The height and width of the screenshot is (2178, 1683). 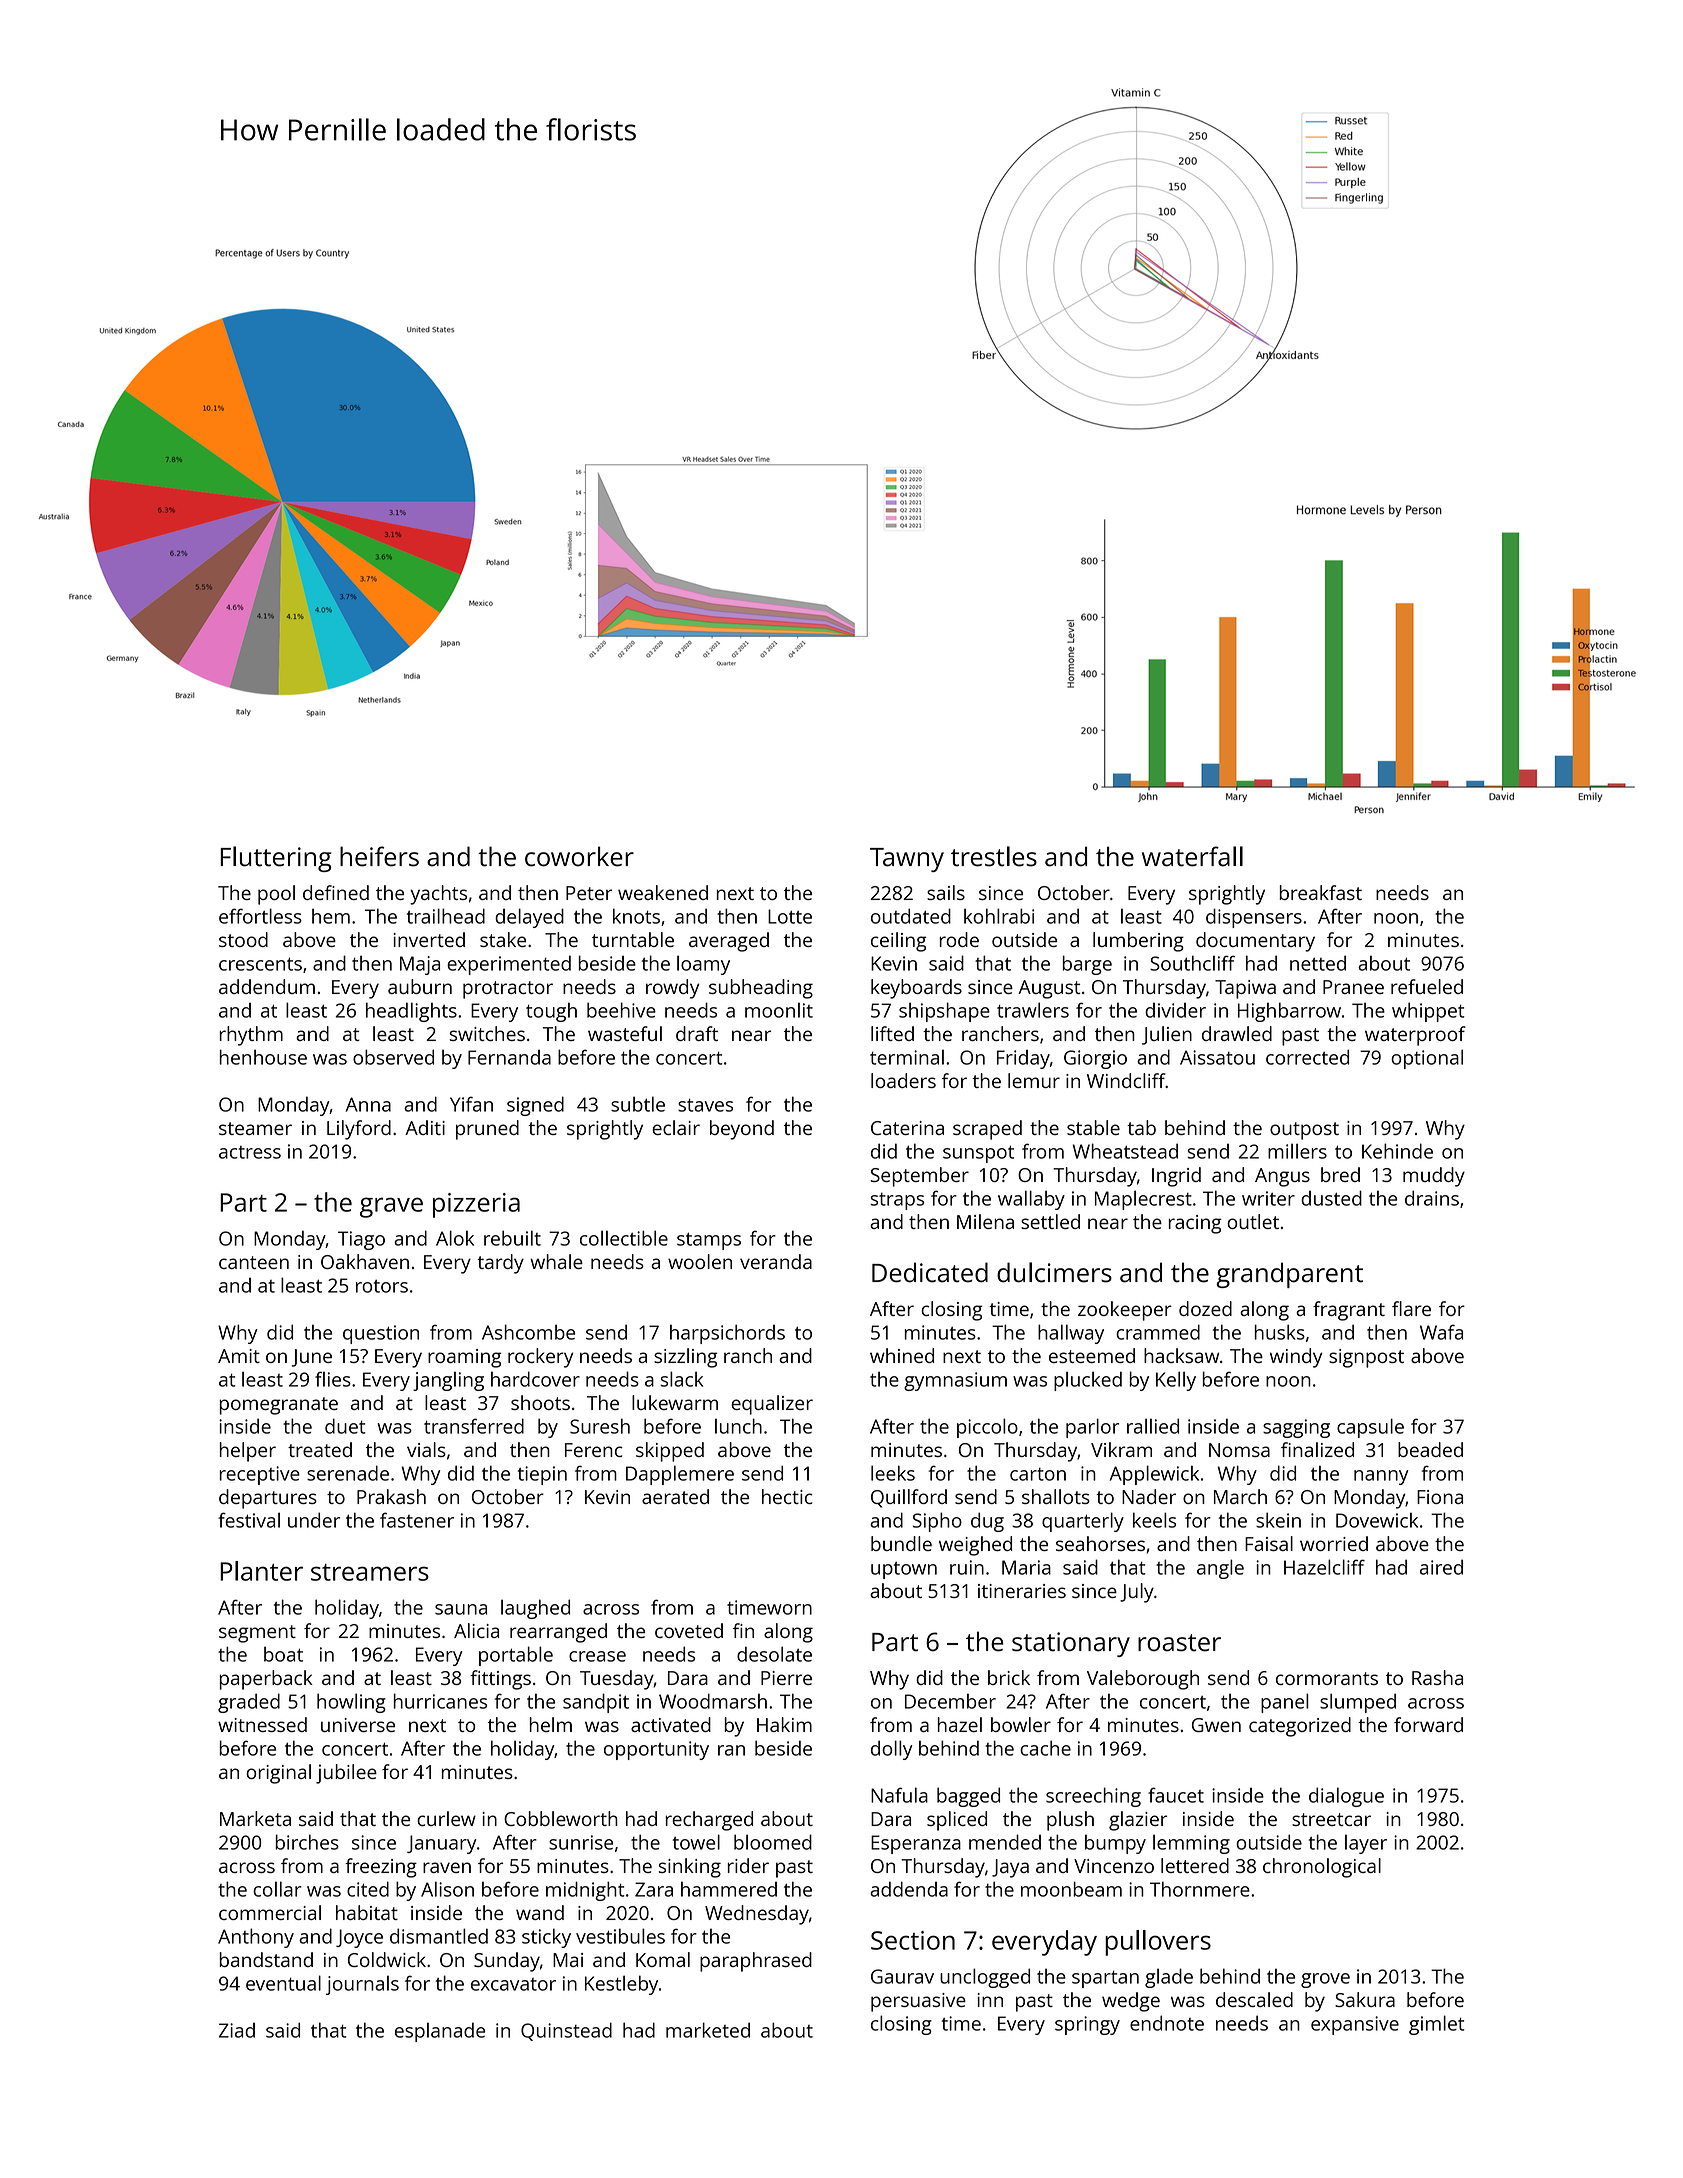 What do you see at coordinates (1071, 1334) in the screenshot?
I see `hallway` at bounding box center [1071, 1334].
